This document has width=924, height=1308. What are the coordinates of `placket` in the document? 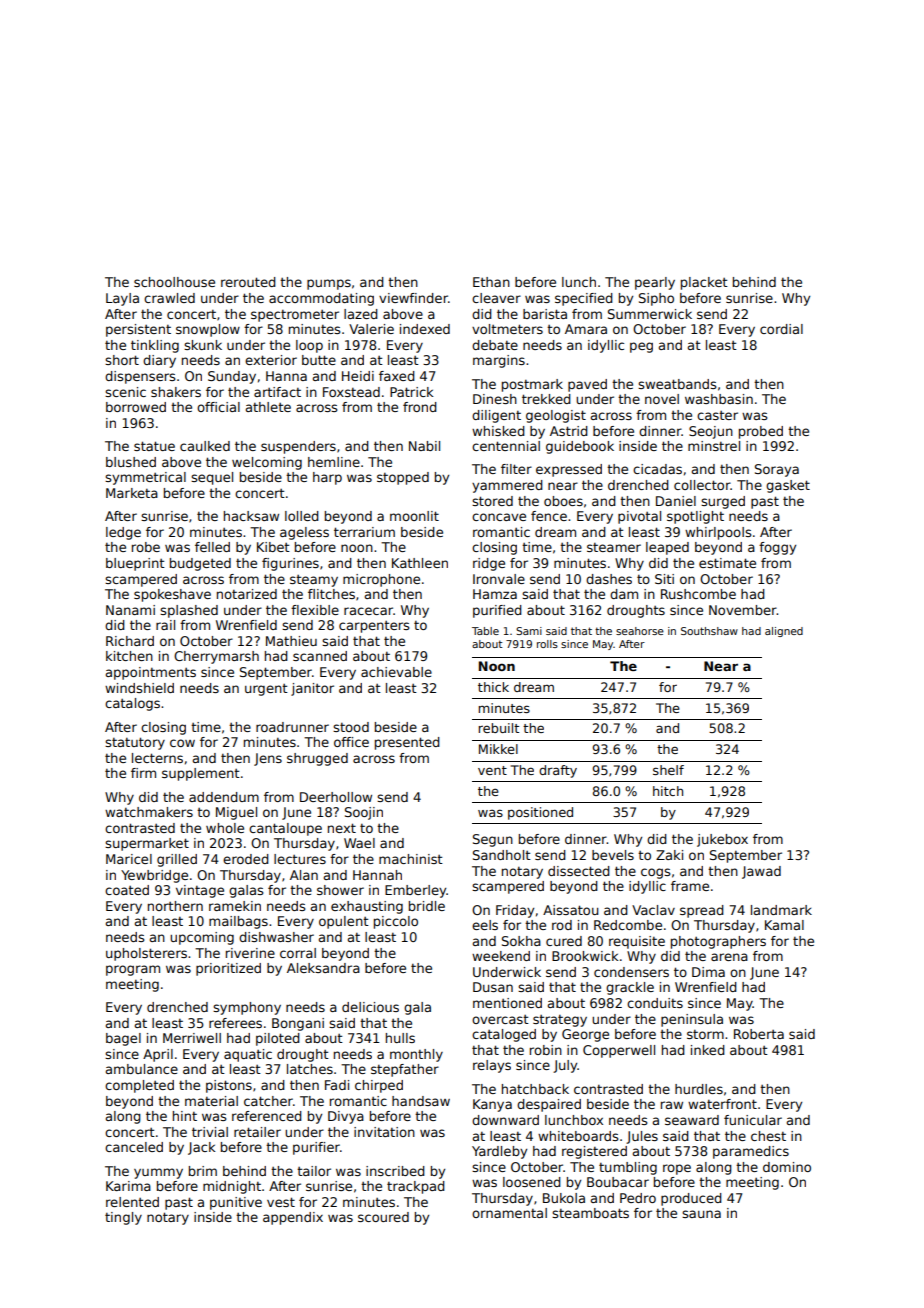 It's located at (704, 283).
